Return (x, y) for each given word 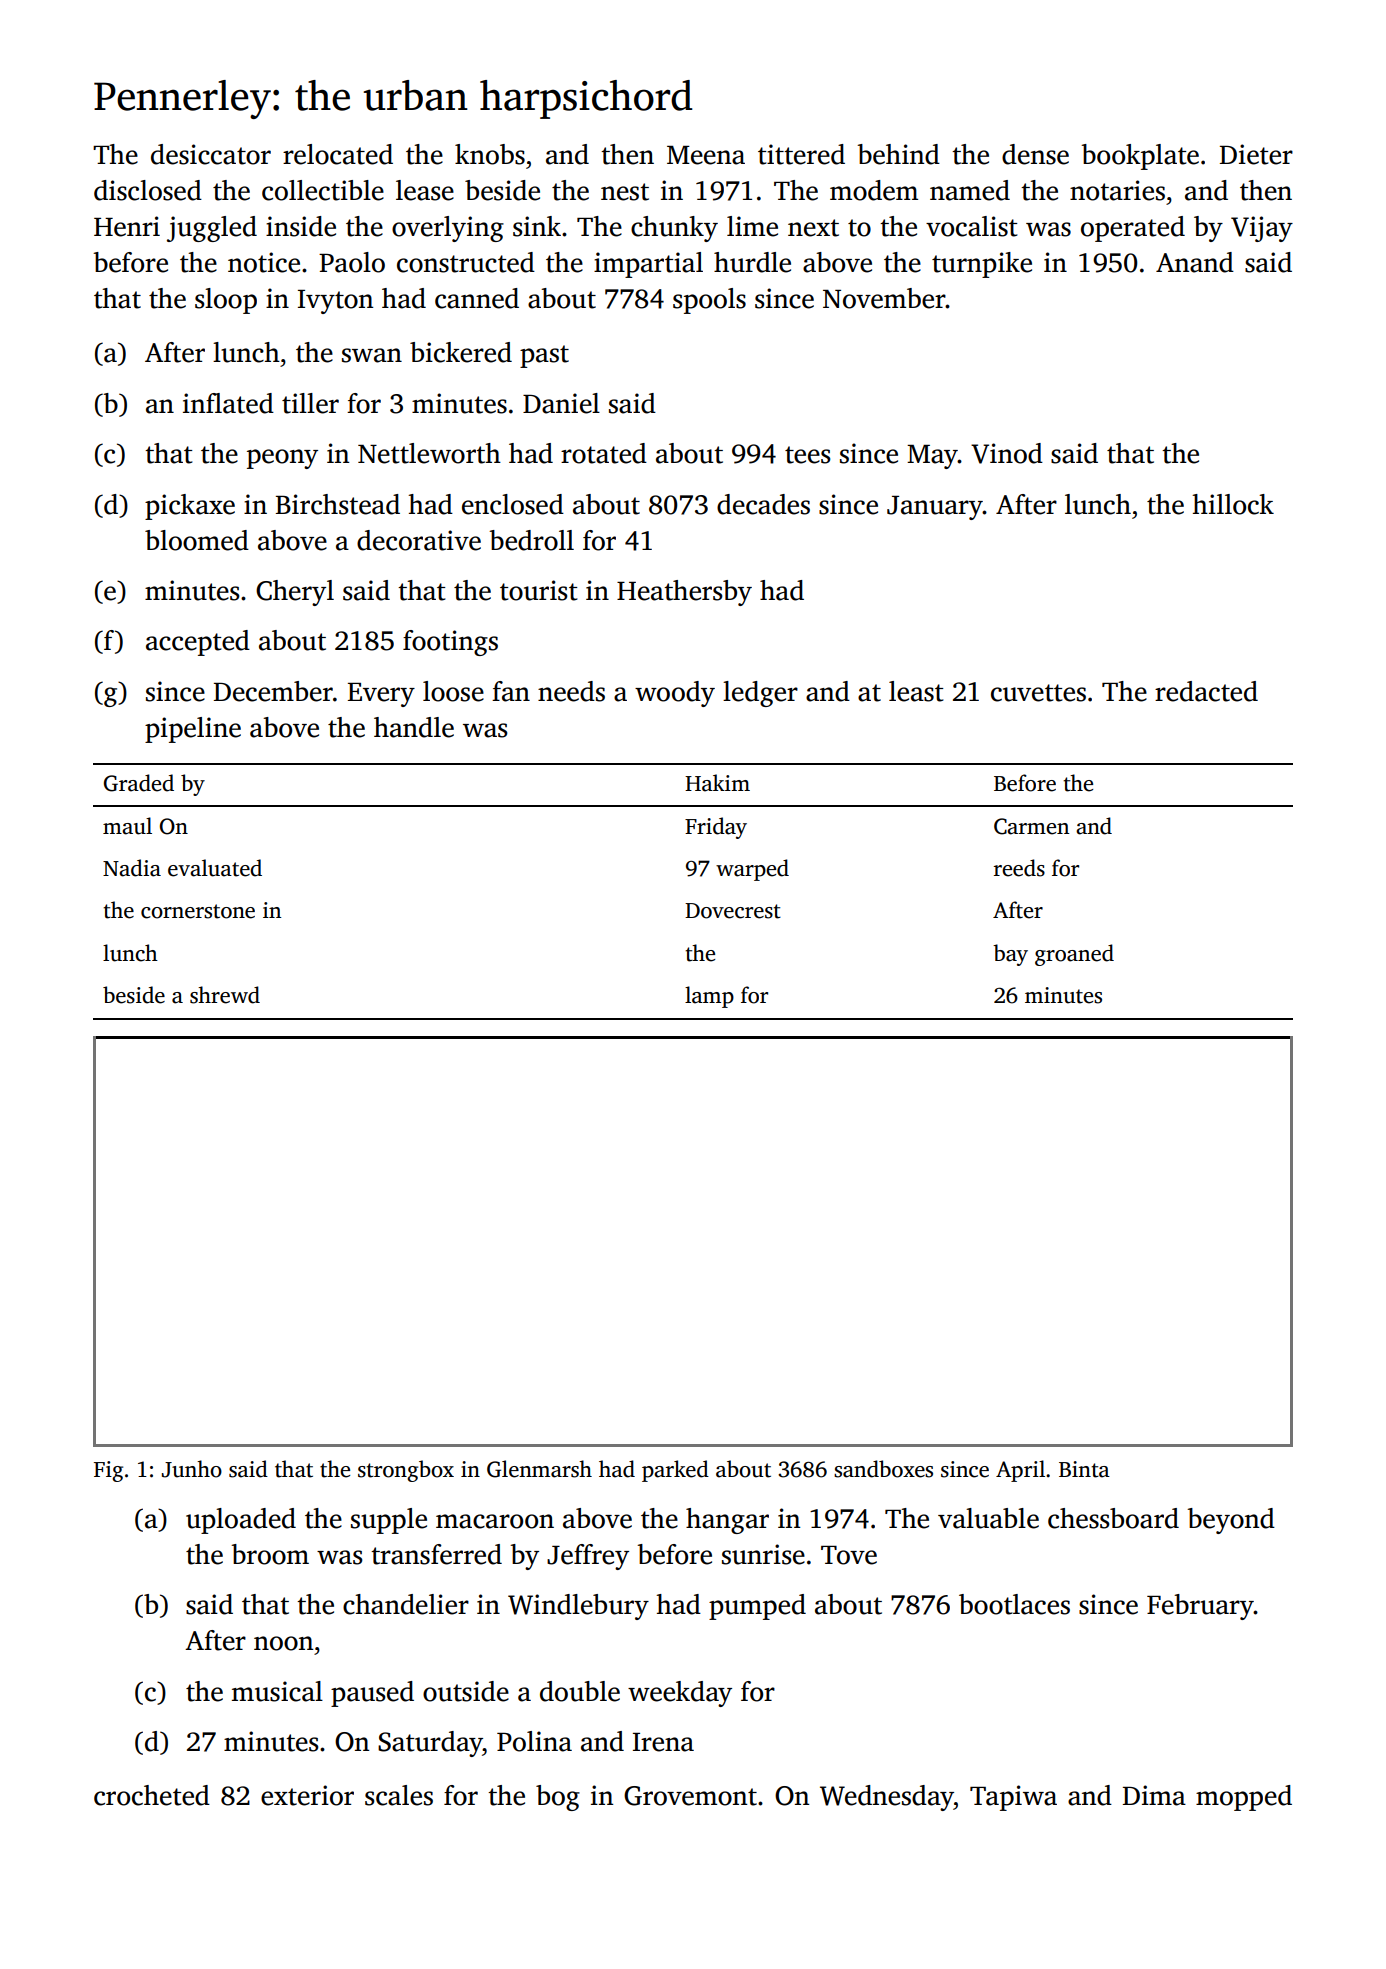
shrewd (225, 995)
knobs (490, 154)
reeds (1019, 868)
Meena (706, 155)
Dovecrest (733, 911)
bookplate (1140, 157)
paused (372, 1694)
